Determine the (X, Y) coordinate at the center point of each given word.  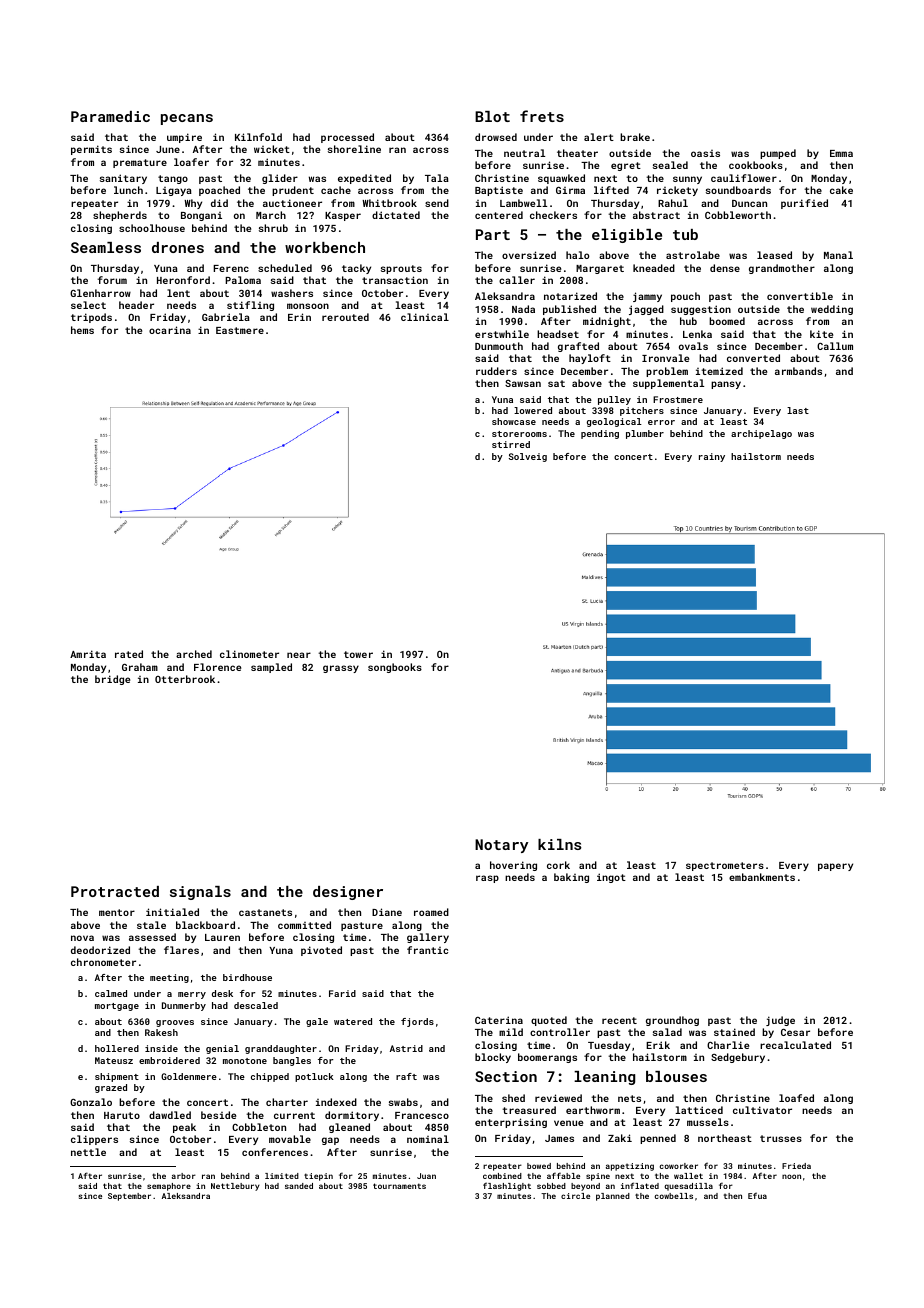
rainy (712, 457)
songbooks (395, 668)
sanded (299, 1186)
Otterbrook (185, 679)
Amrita (88, 654)
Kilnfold (258, 137)
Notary (501, 846)
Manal (838, 255)
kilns (560, 844)
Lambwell (523, 203)
